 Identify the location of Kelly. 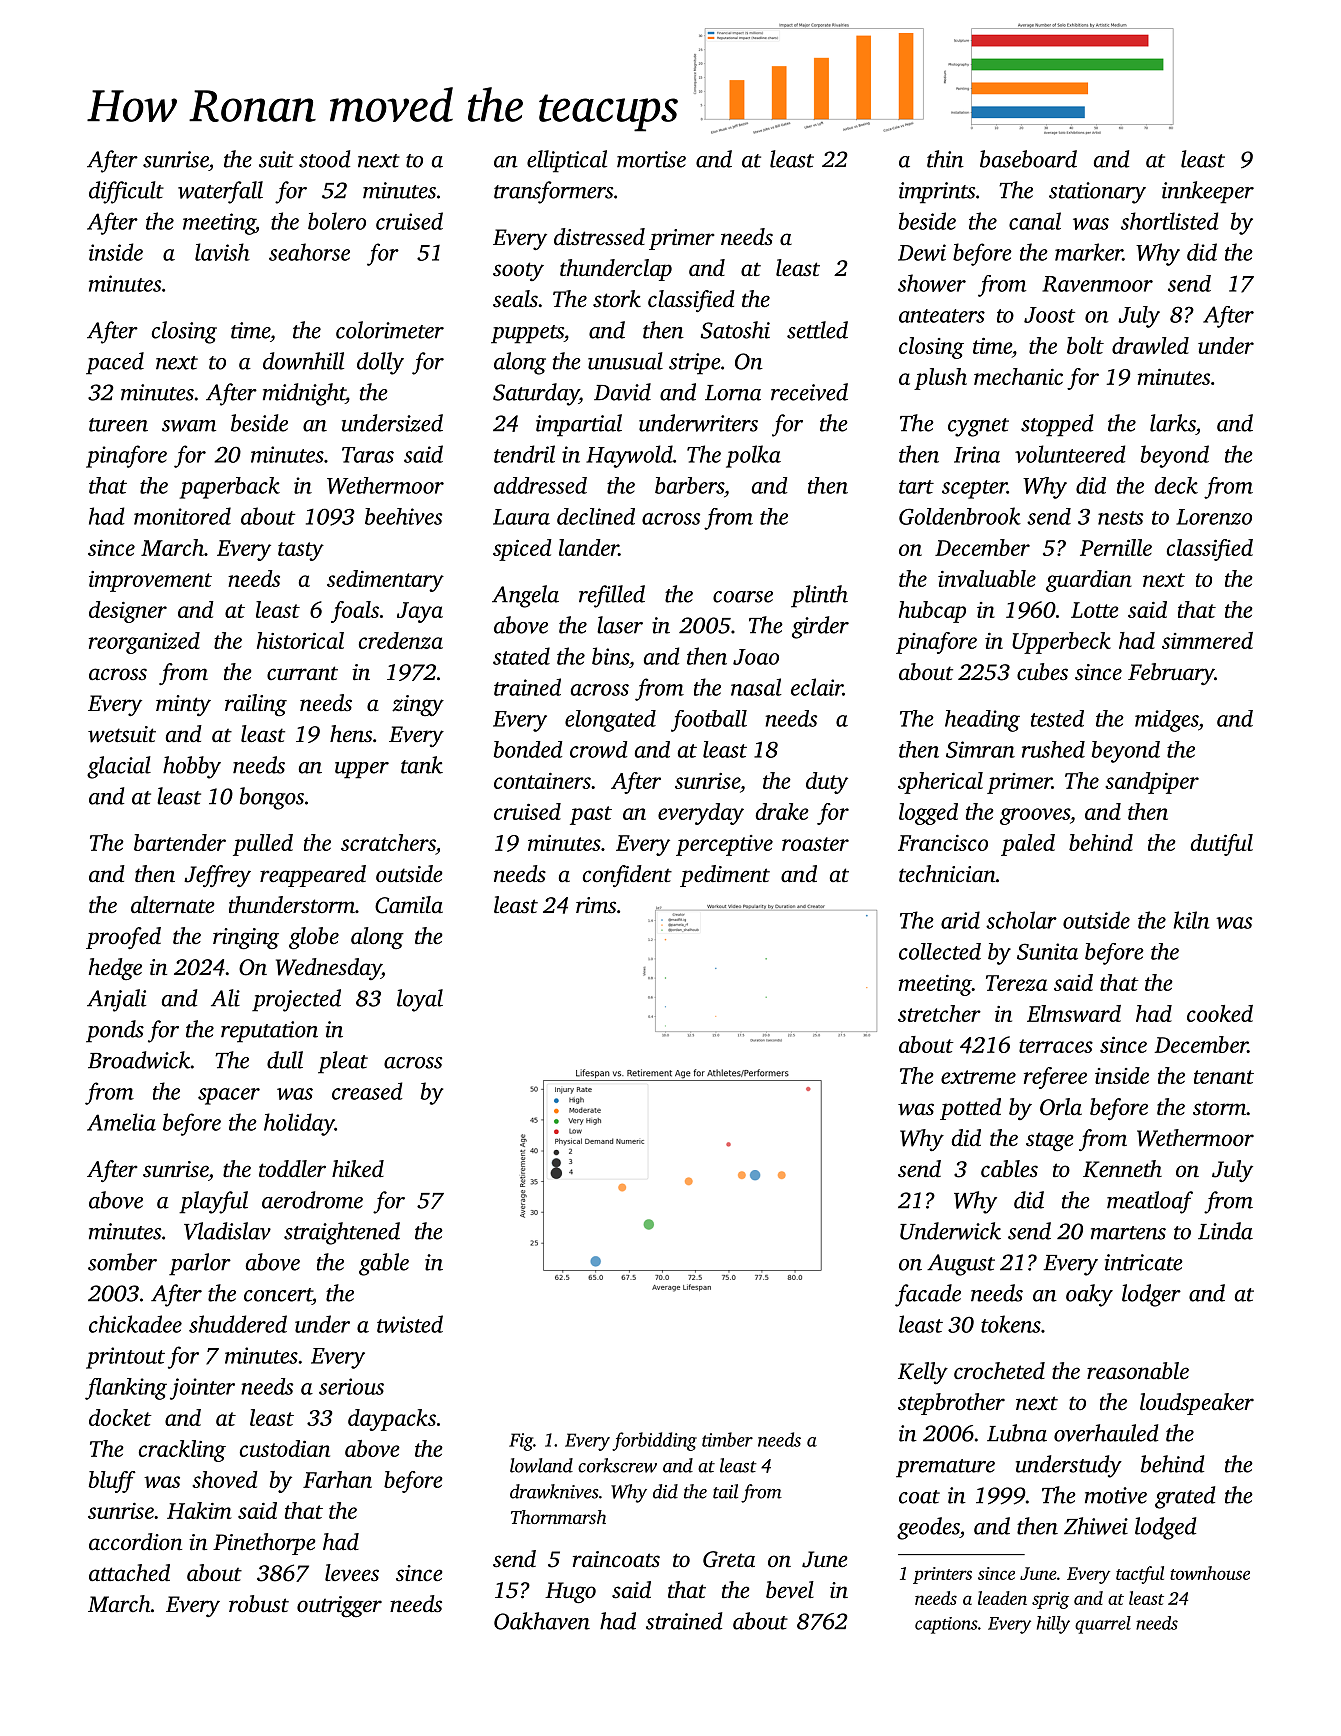
(923, 1373).
